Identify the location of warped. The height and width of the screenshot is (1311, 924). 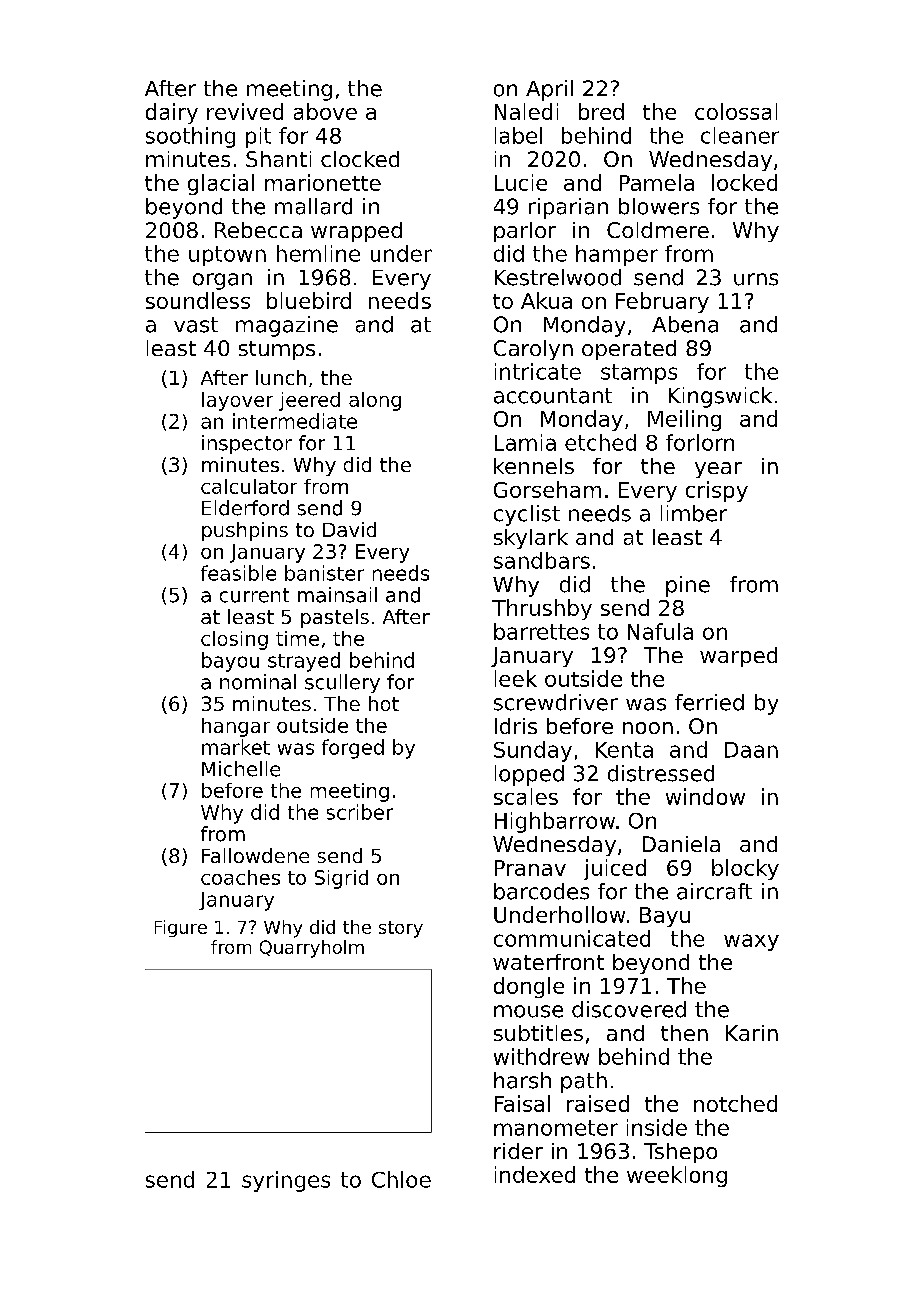
(738, 657).
